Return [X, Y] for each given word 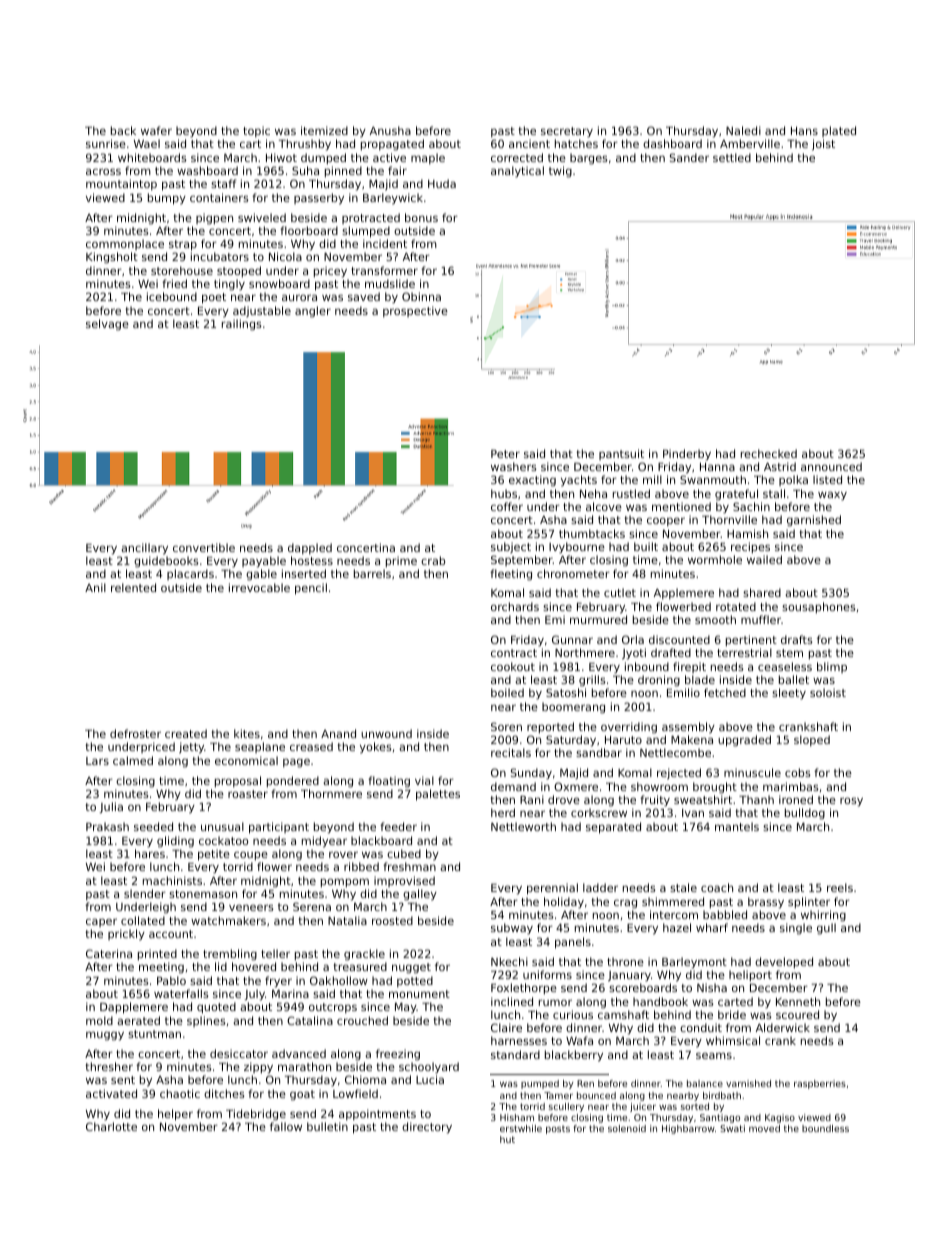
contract [514, 653]
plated [839, 131]
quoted [216, 1008]
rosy [851, 802]
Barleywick [393, 199]
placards [190, 574]
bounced [596, 1095]
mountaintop [121, 184]
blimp [832, 667]
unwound [386, 733]
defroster [135, 733]
